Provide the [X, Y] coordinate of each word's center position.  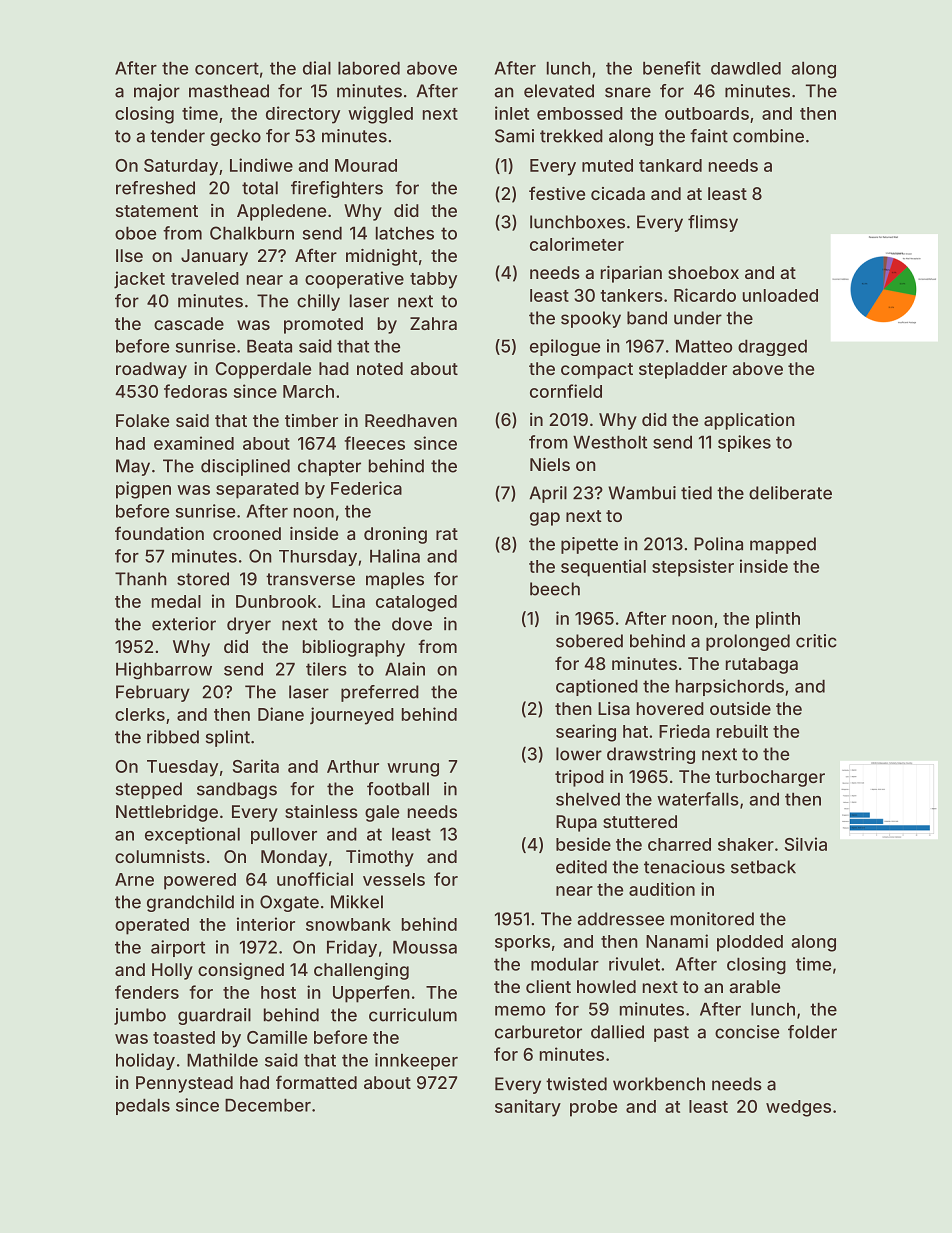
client [548, 986]
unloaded [780, 295]
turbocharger [770, 778]
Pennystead [184, 1084]
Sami [514, 136]
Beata [269, 346]
